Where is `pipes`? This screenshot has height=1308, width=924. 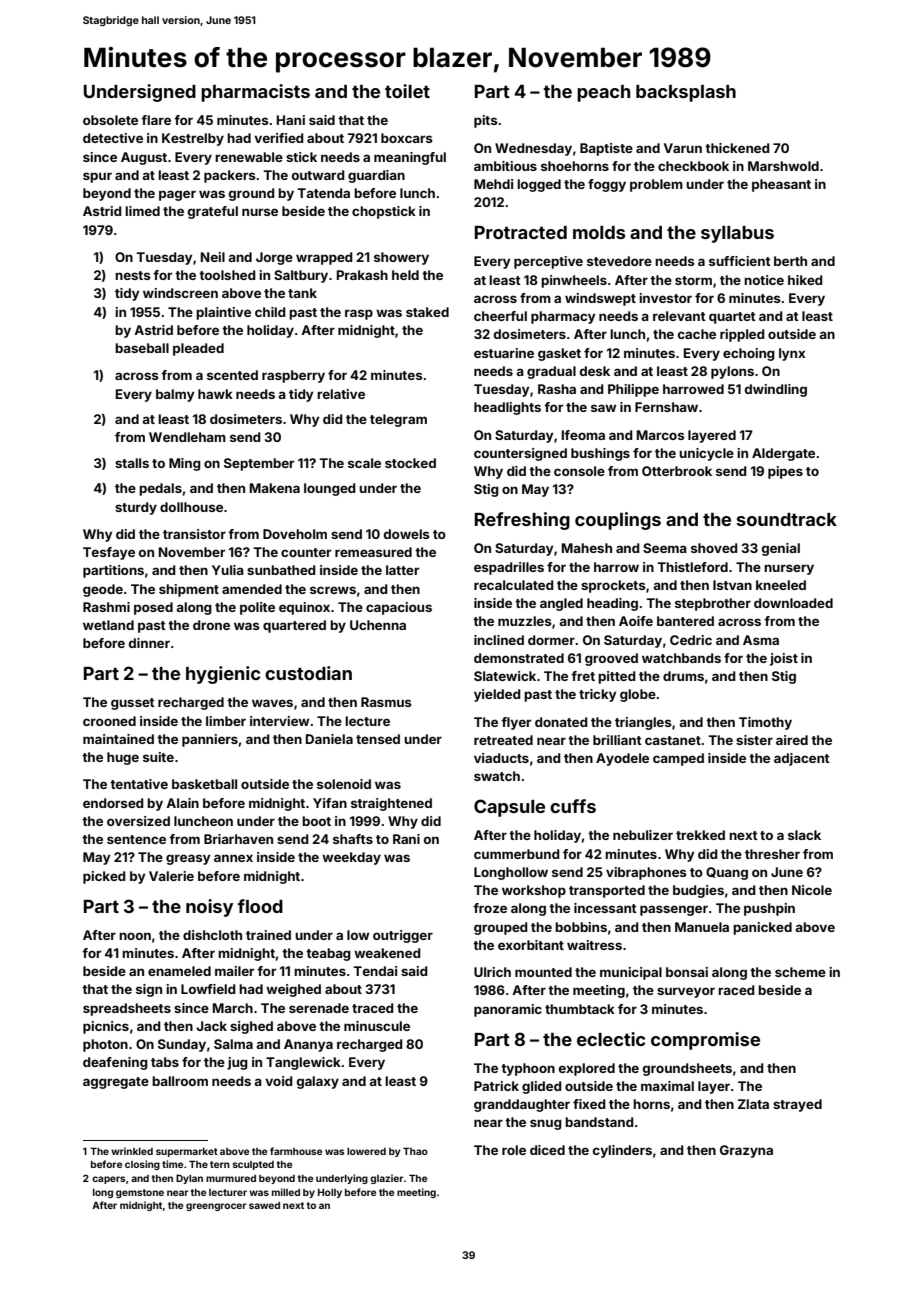
pipes is located at coordinates (785, 472).
